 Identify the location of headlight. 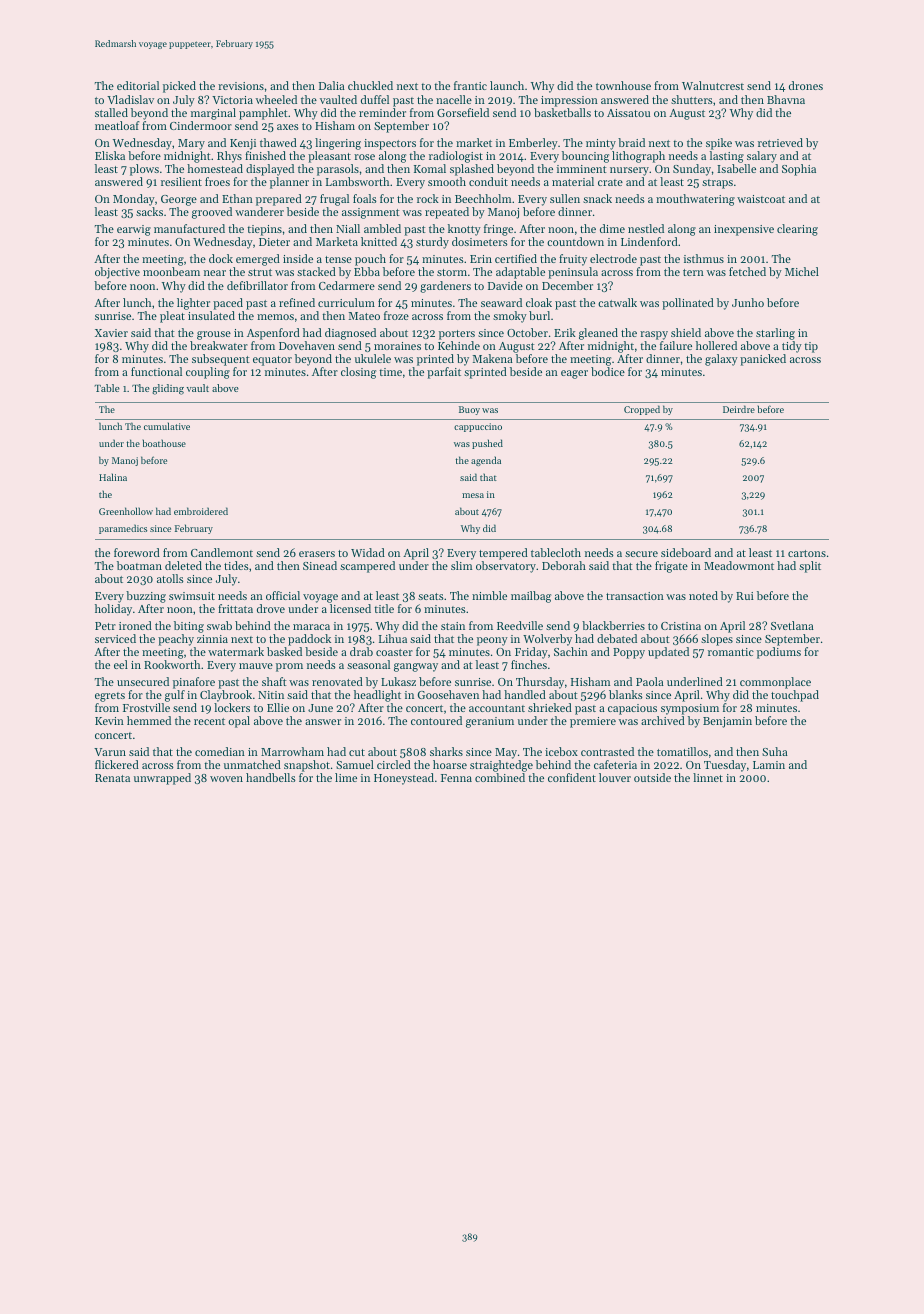
(377, 696).
